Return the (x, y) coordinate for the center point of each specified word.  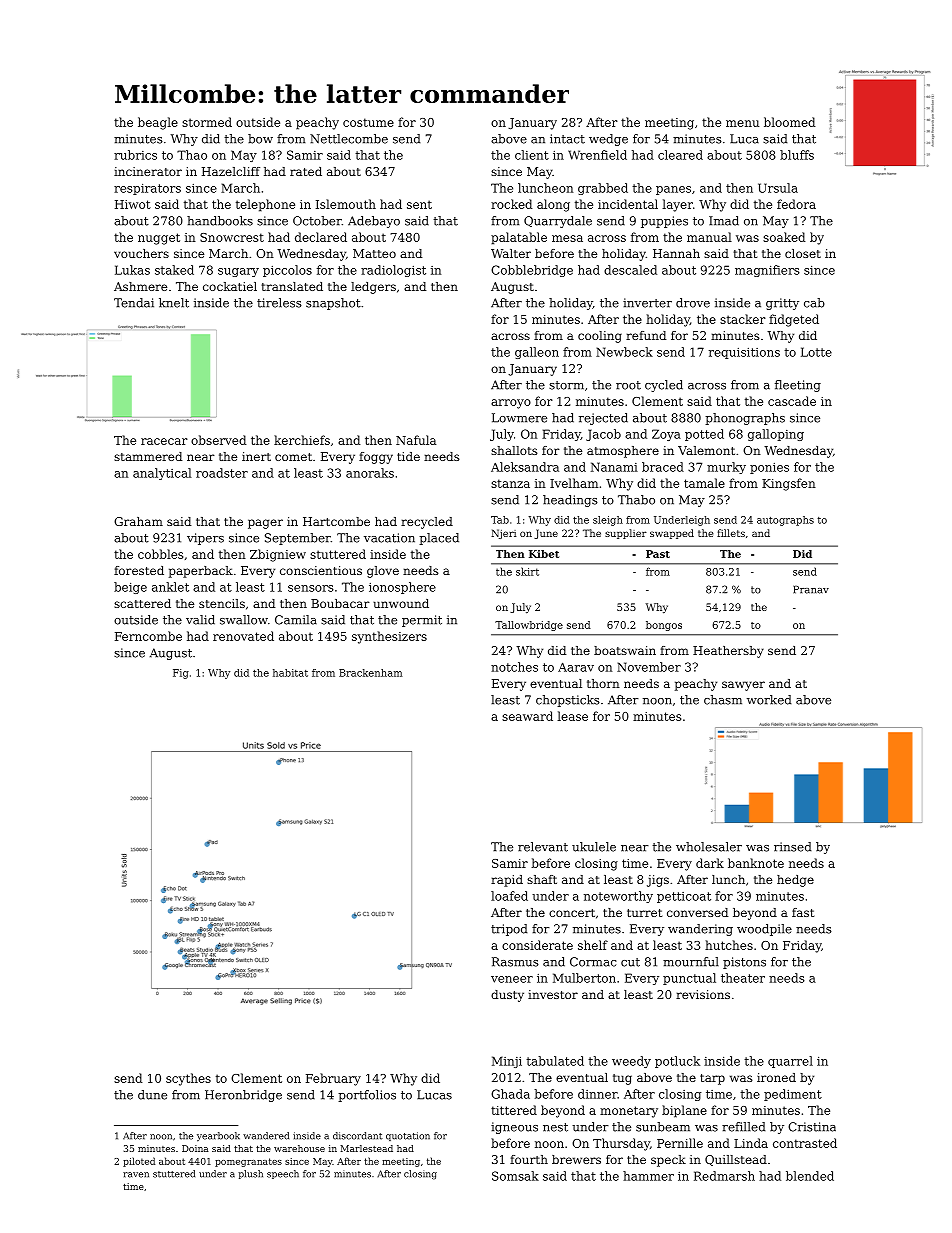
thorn (603, 683)
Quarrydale (558, 222)
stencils (222, 603)
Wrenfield (597, 155)
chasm (723, 700)
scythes (188, 1079)
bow (260, 139)
